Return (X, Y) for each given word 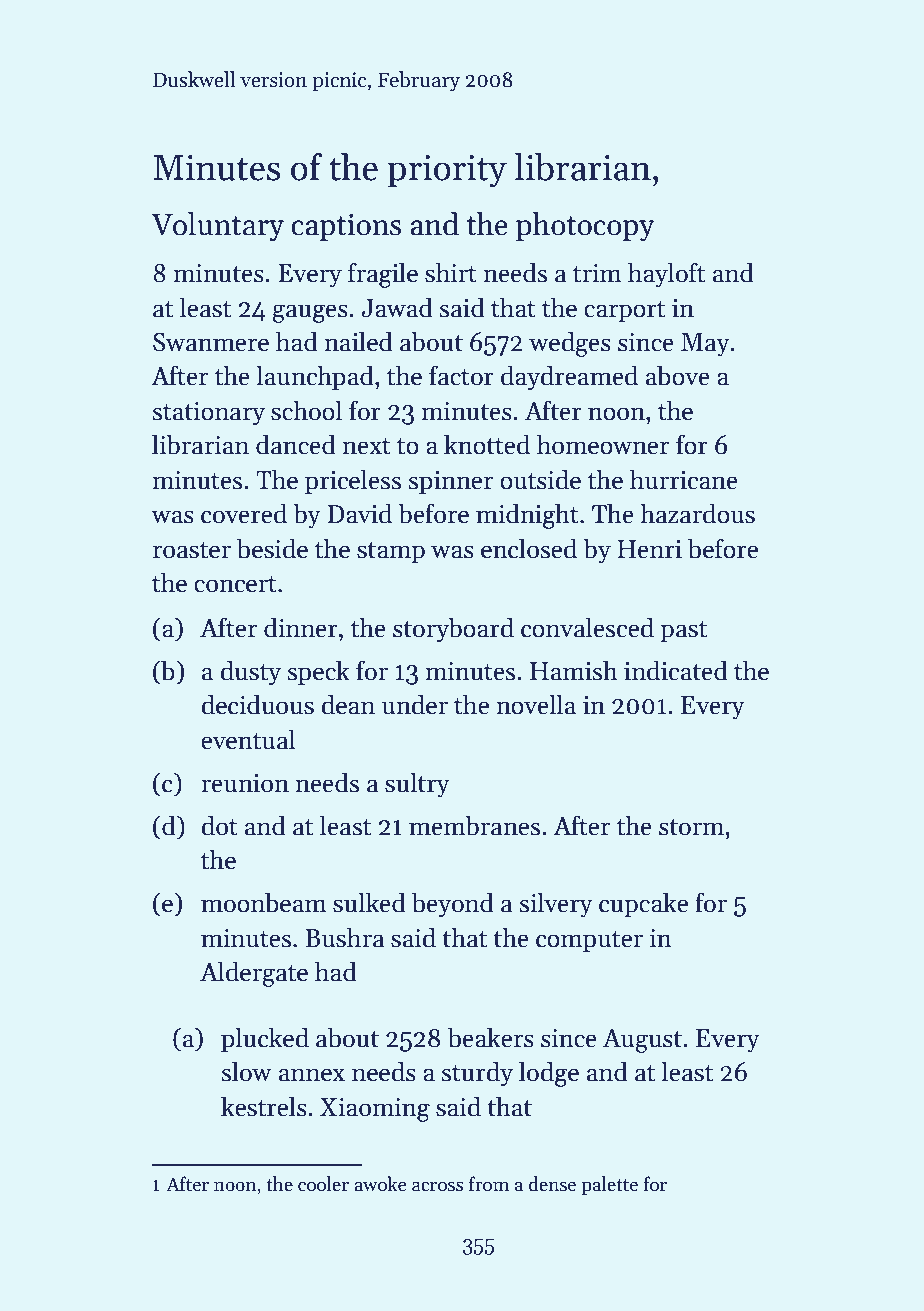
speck (319, 672)
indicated (676, 670)
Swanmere (211, 342)
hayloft (666, 275)
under (415, 704)
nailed (358, 341)
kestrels (264, 1106)
